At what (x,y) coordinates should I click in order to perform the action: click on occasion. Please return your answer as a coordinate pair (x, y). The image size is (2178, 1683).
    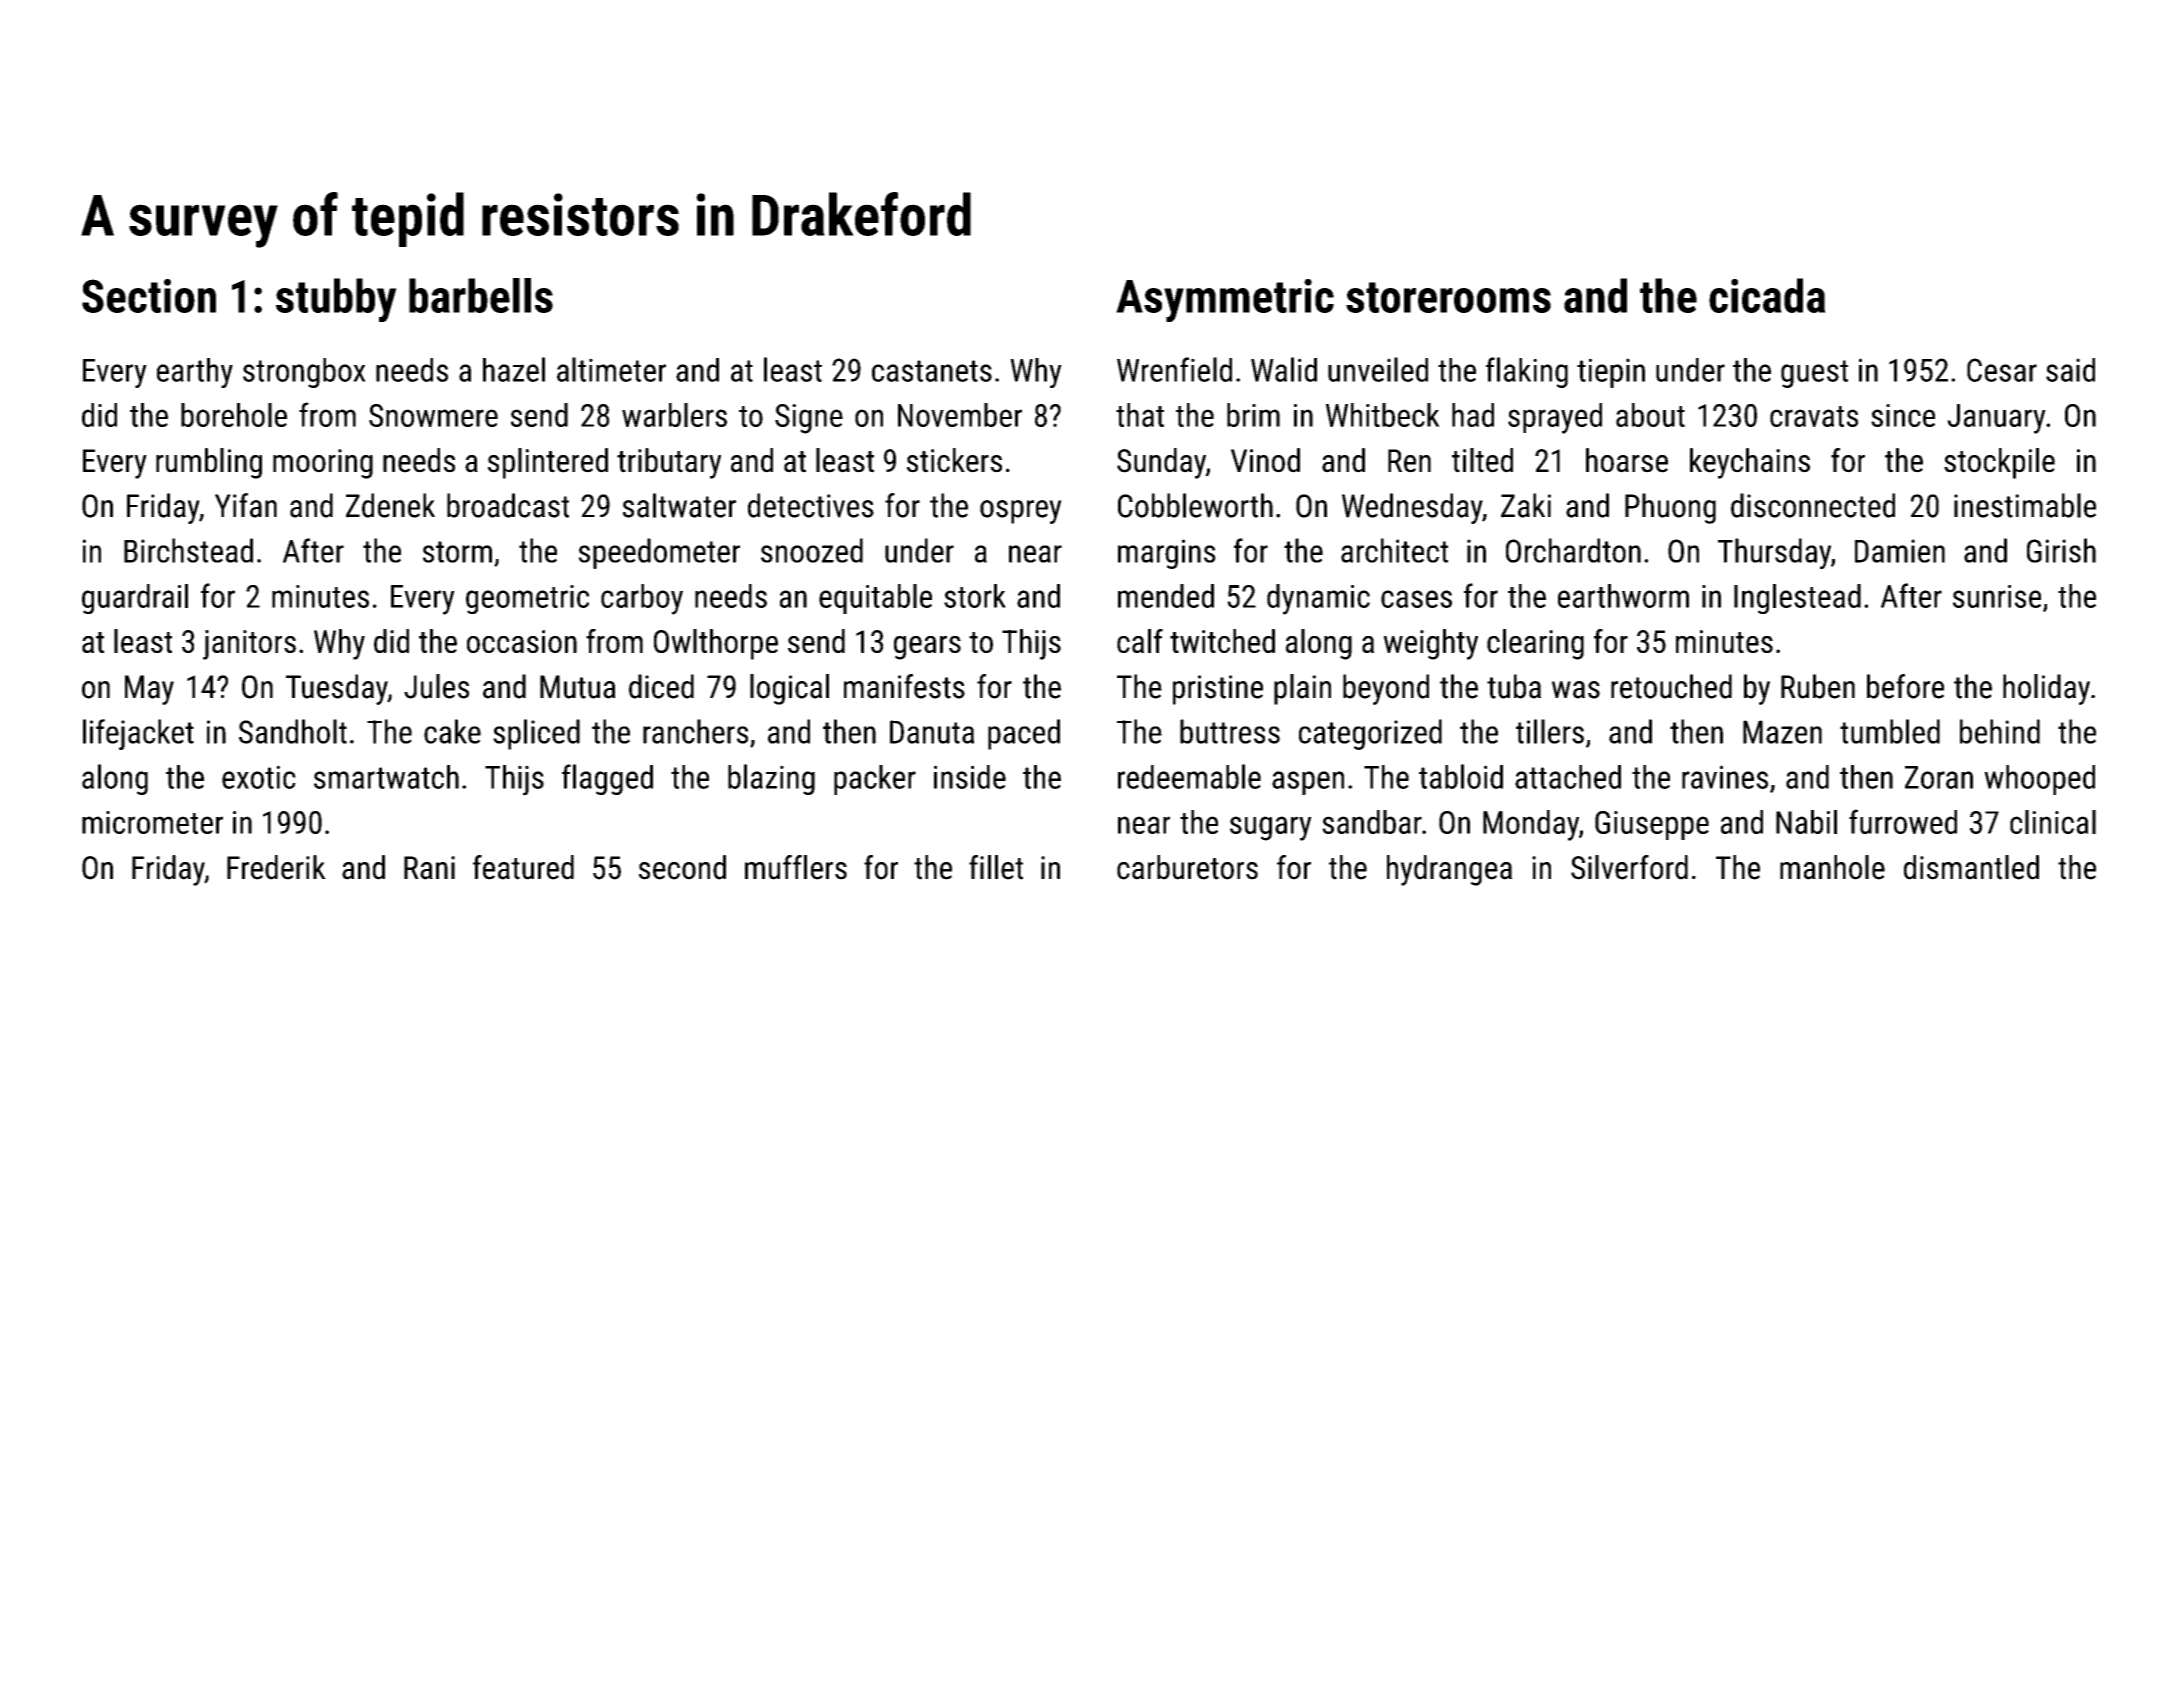
    Looking at the image, I should click on (522, 641).
